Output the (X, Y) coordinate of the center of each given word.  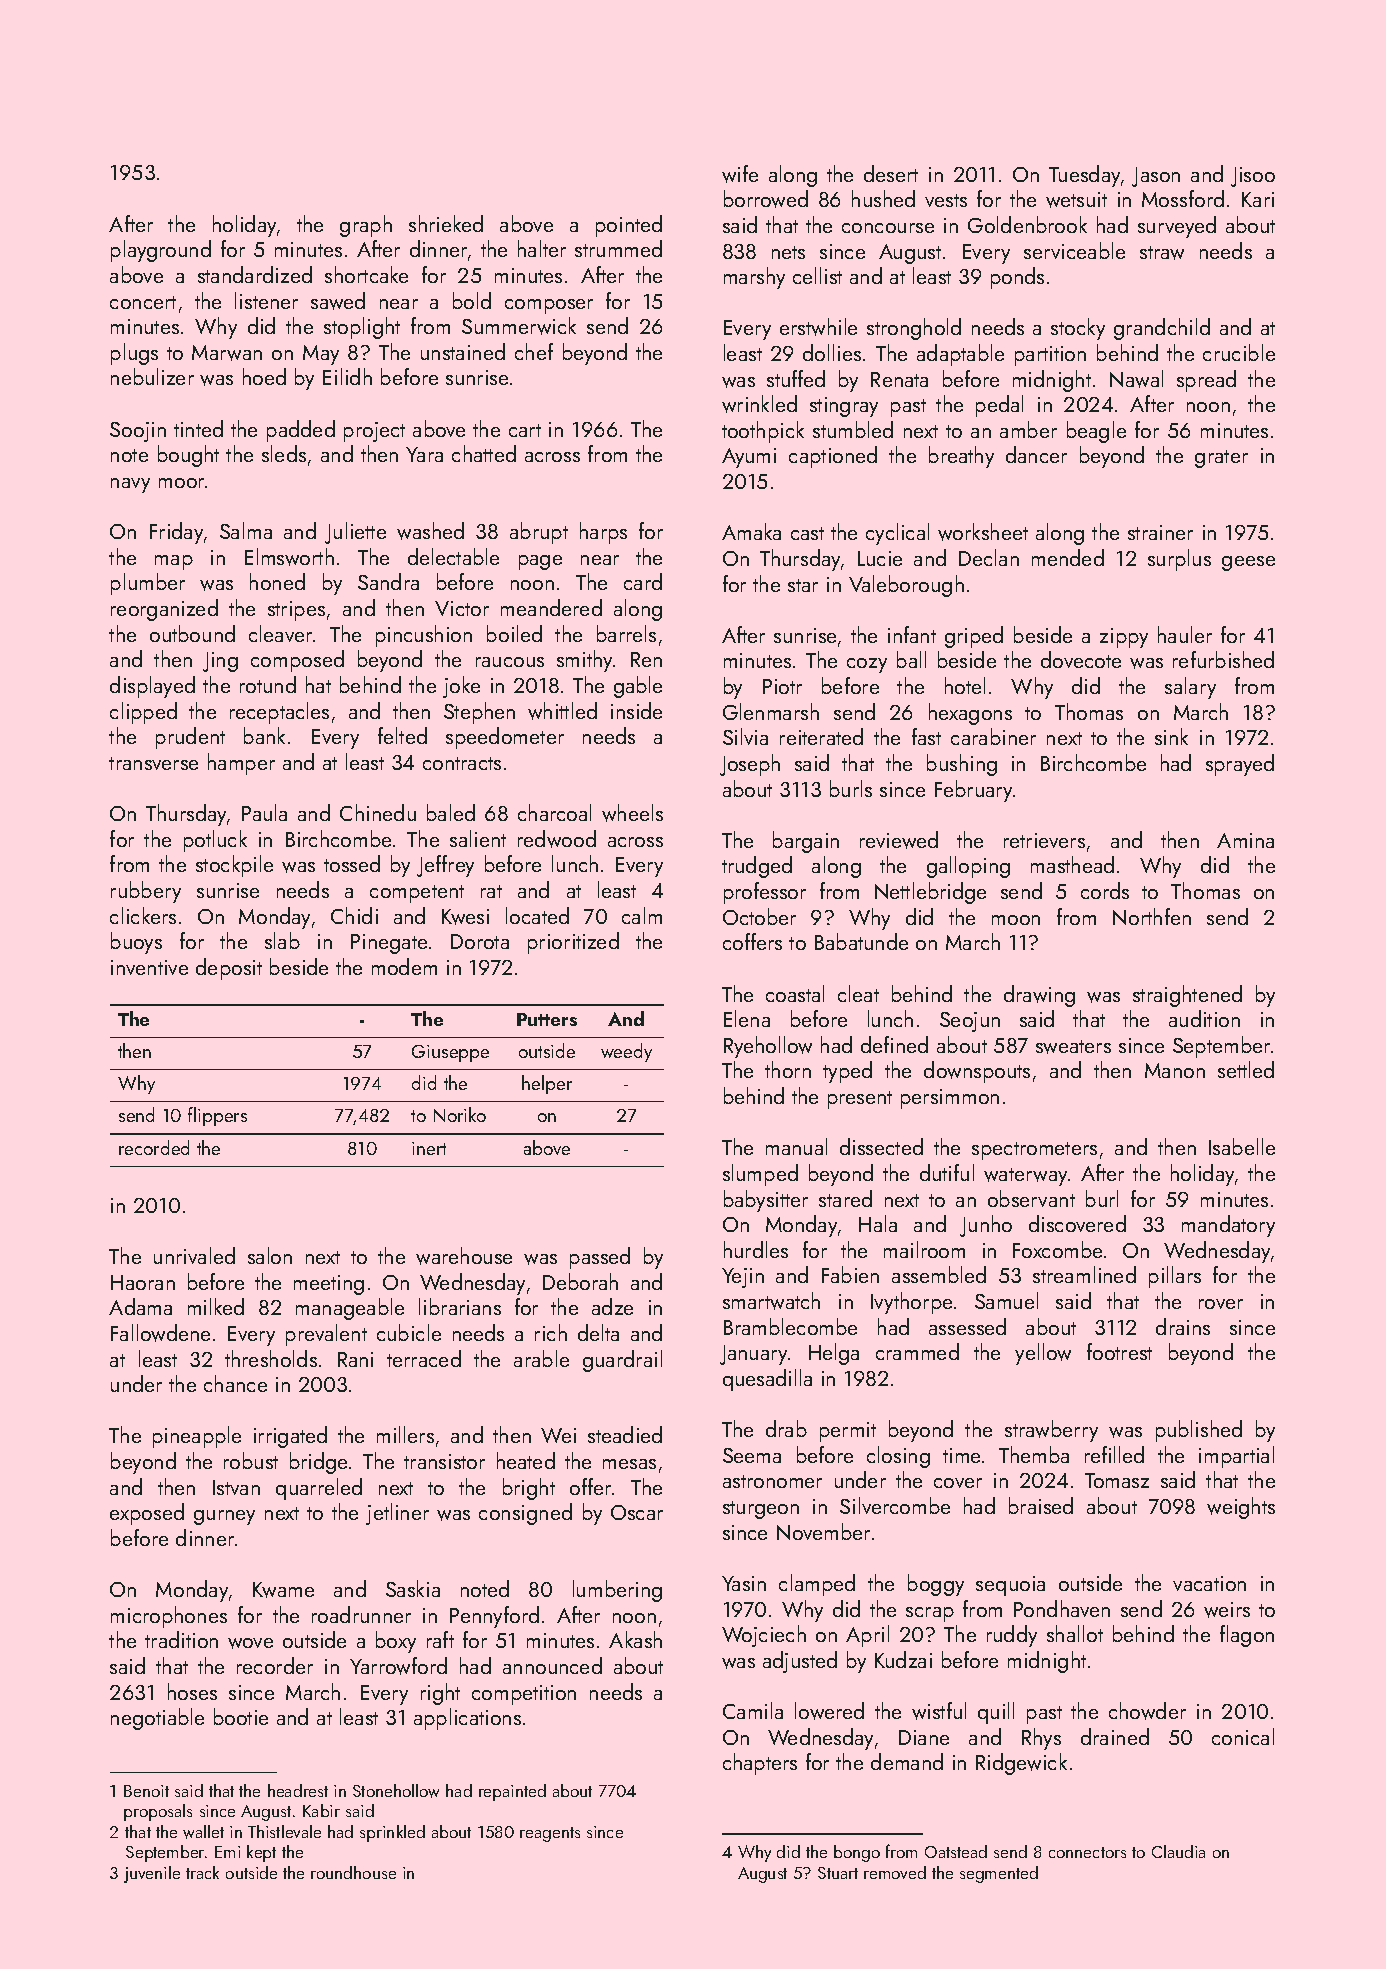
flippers (217, 1116)
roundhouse (353, 1872)
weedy (626, 1052)
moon (1016, 920)
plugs (134, 354)
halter (542, 248)
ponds (1017, 278)
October (759, 916)
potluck (215, 841)
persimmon (950, 1099)
